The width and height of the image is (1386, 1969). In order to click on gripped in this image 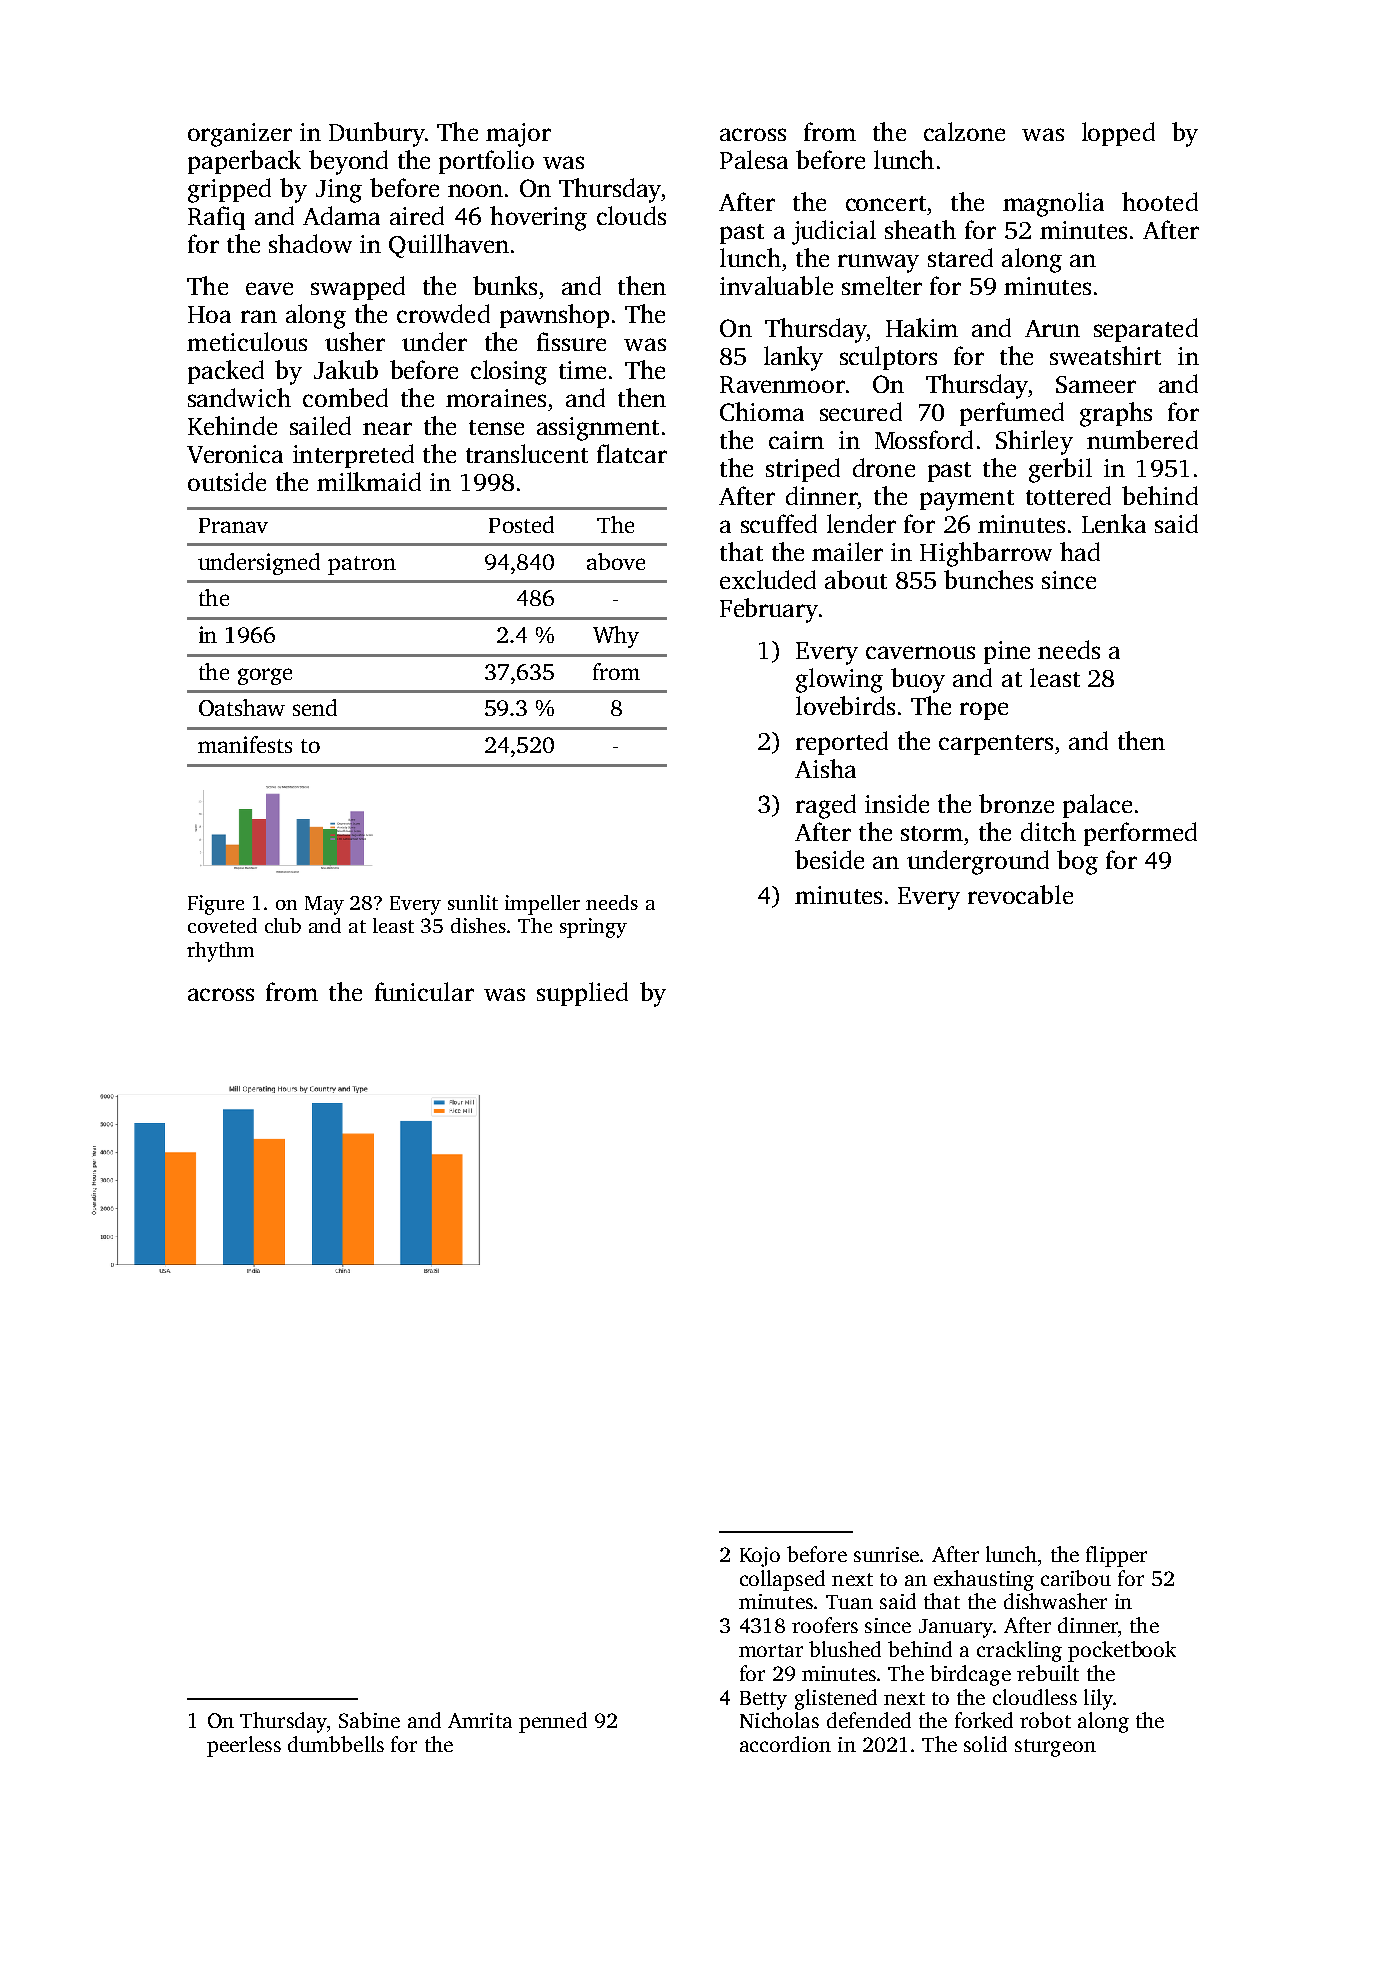, I will do `click(229, 190)`.
